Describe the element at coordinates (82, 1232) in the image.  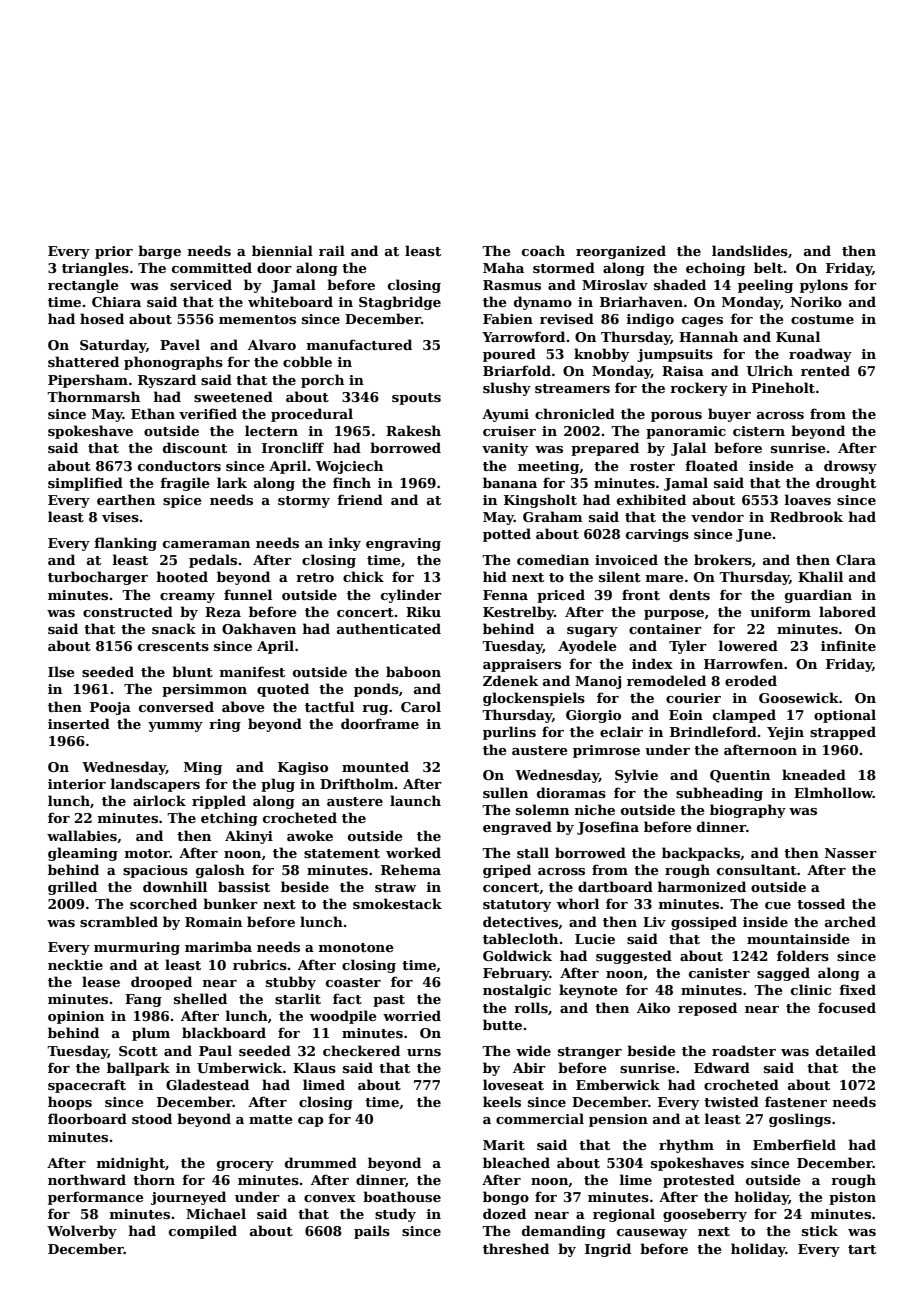
I see `Wolverby` at that location.
